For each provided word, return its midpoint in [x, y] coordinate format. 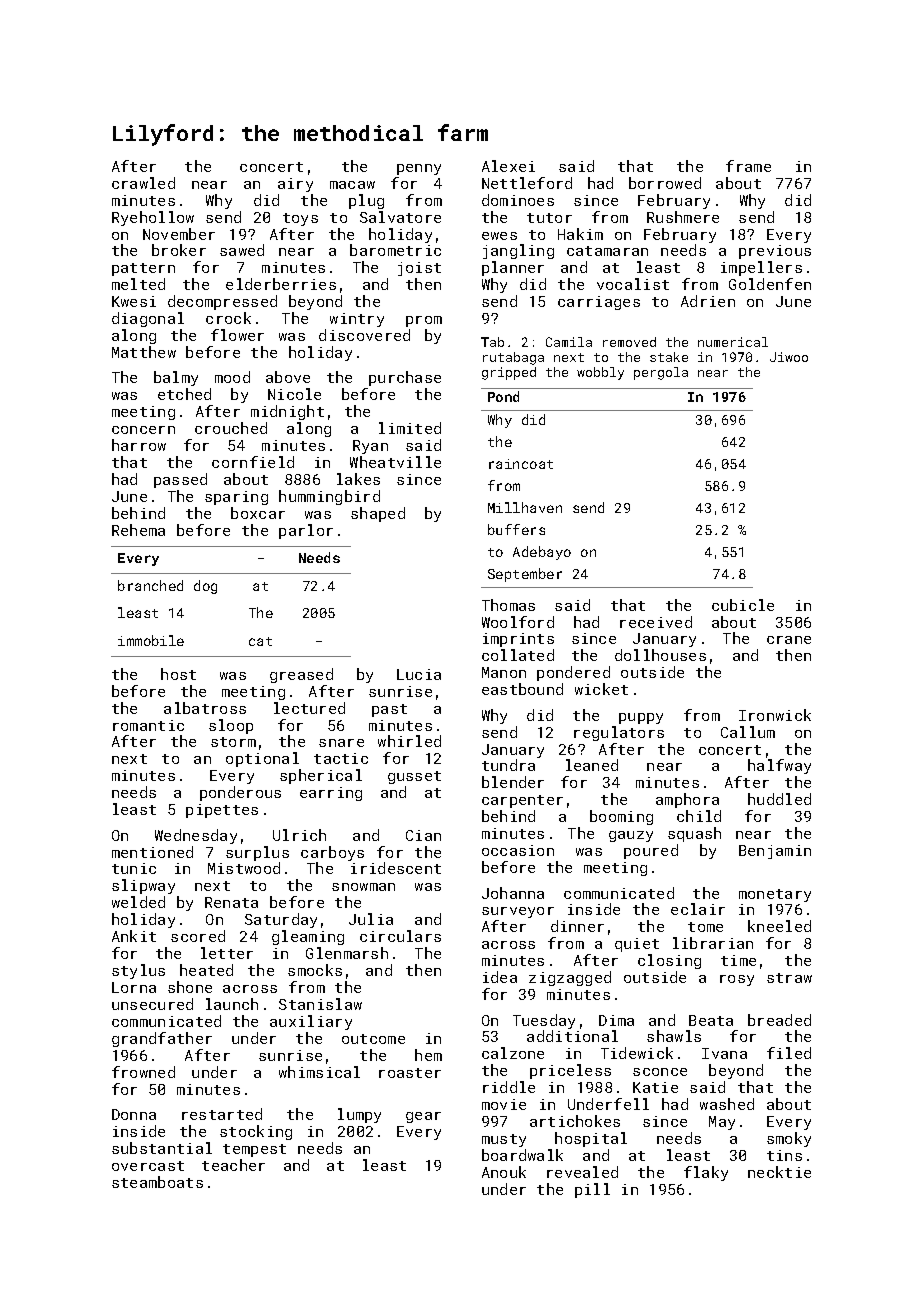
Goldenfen [770, 284]
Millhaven [525, 507]
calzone [513, 1053]
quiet [637, 945]
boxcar [258, 513]
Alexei [508, 166]
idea [500, 977]
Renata [231, 902]
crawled [143, 183]
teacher [233, 1165]
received [656, 622]
